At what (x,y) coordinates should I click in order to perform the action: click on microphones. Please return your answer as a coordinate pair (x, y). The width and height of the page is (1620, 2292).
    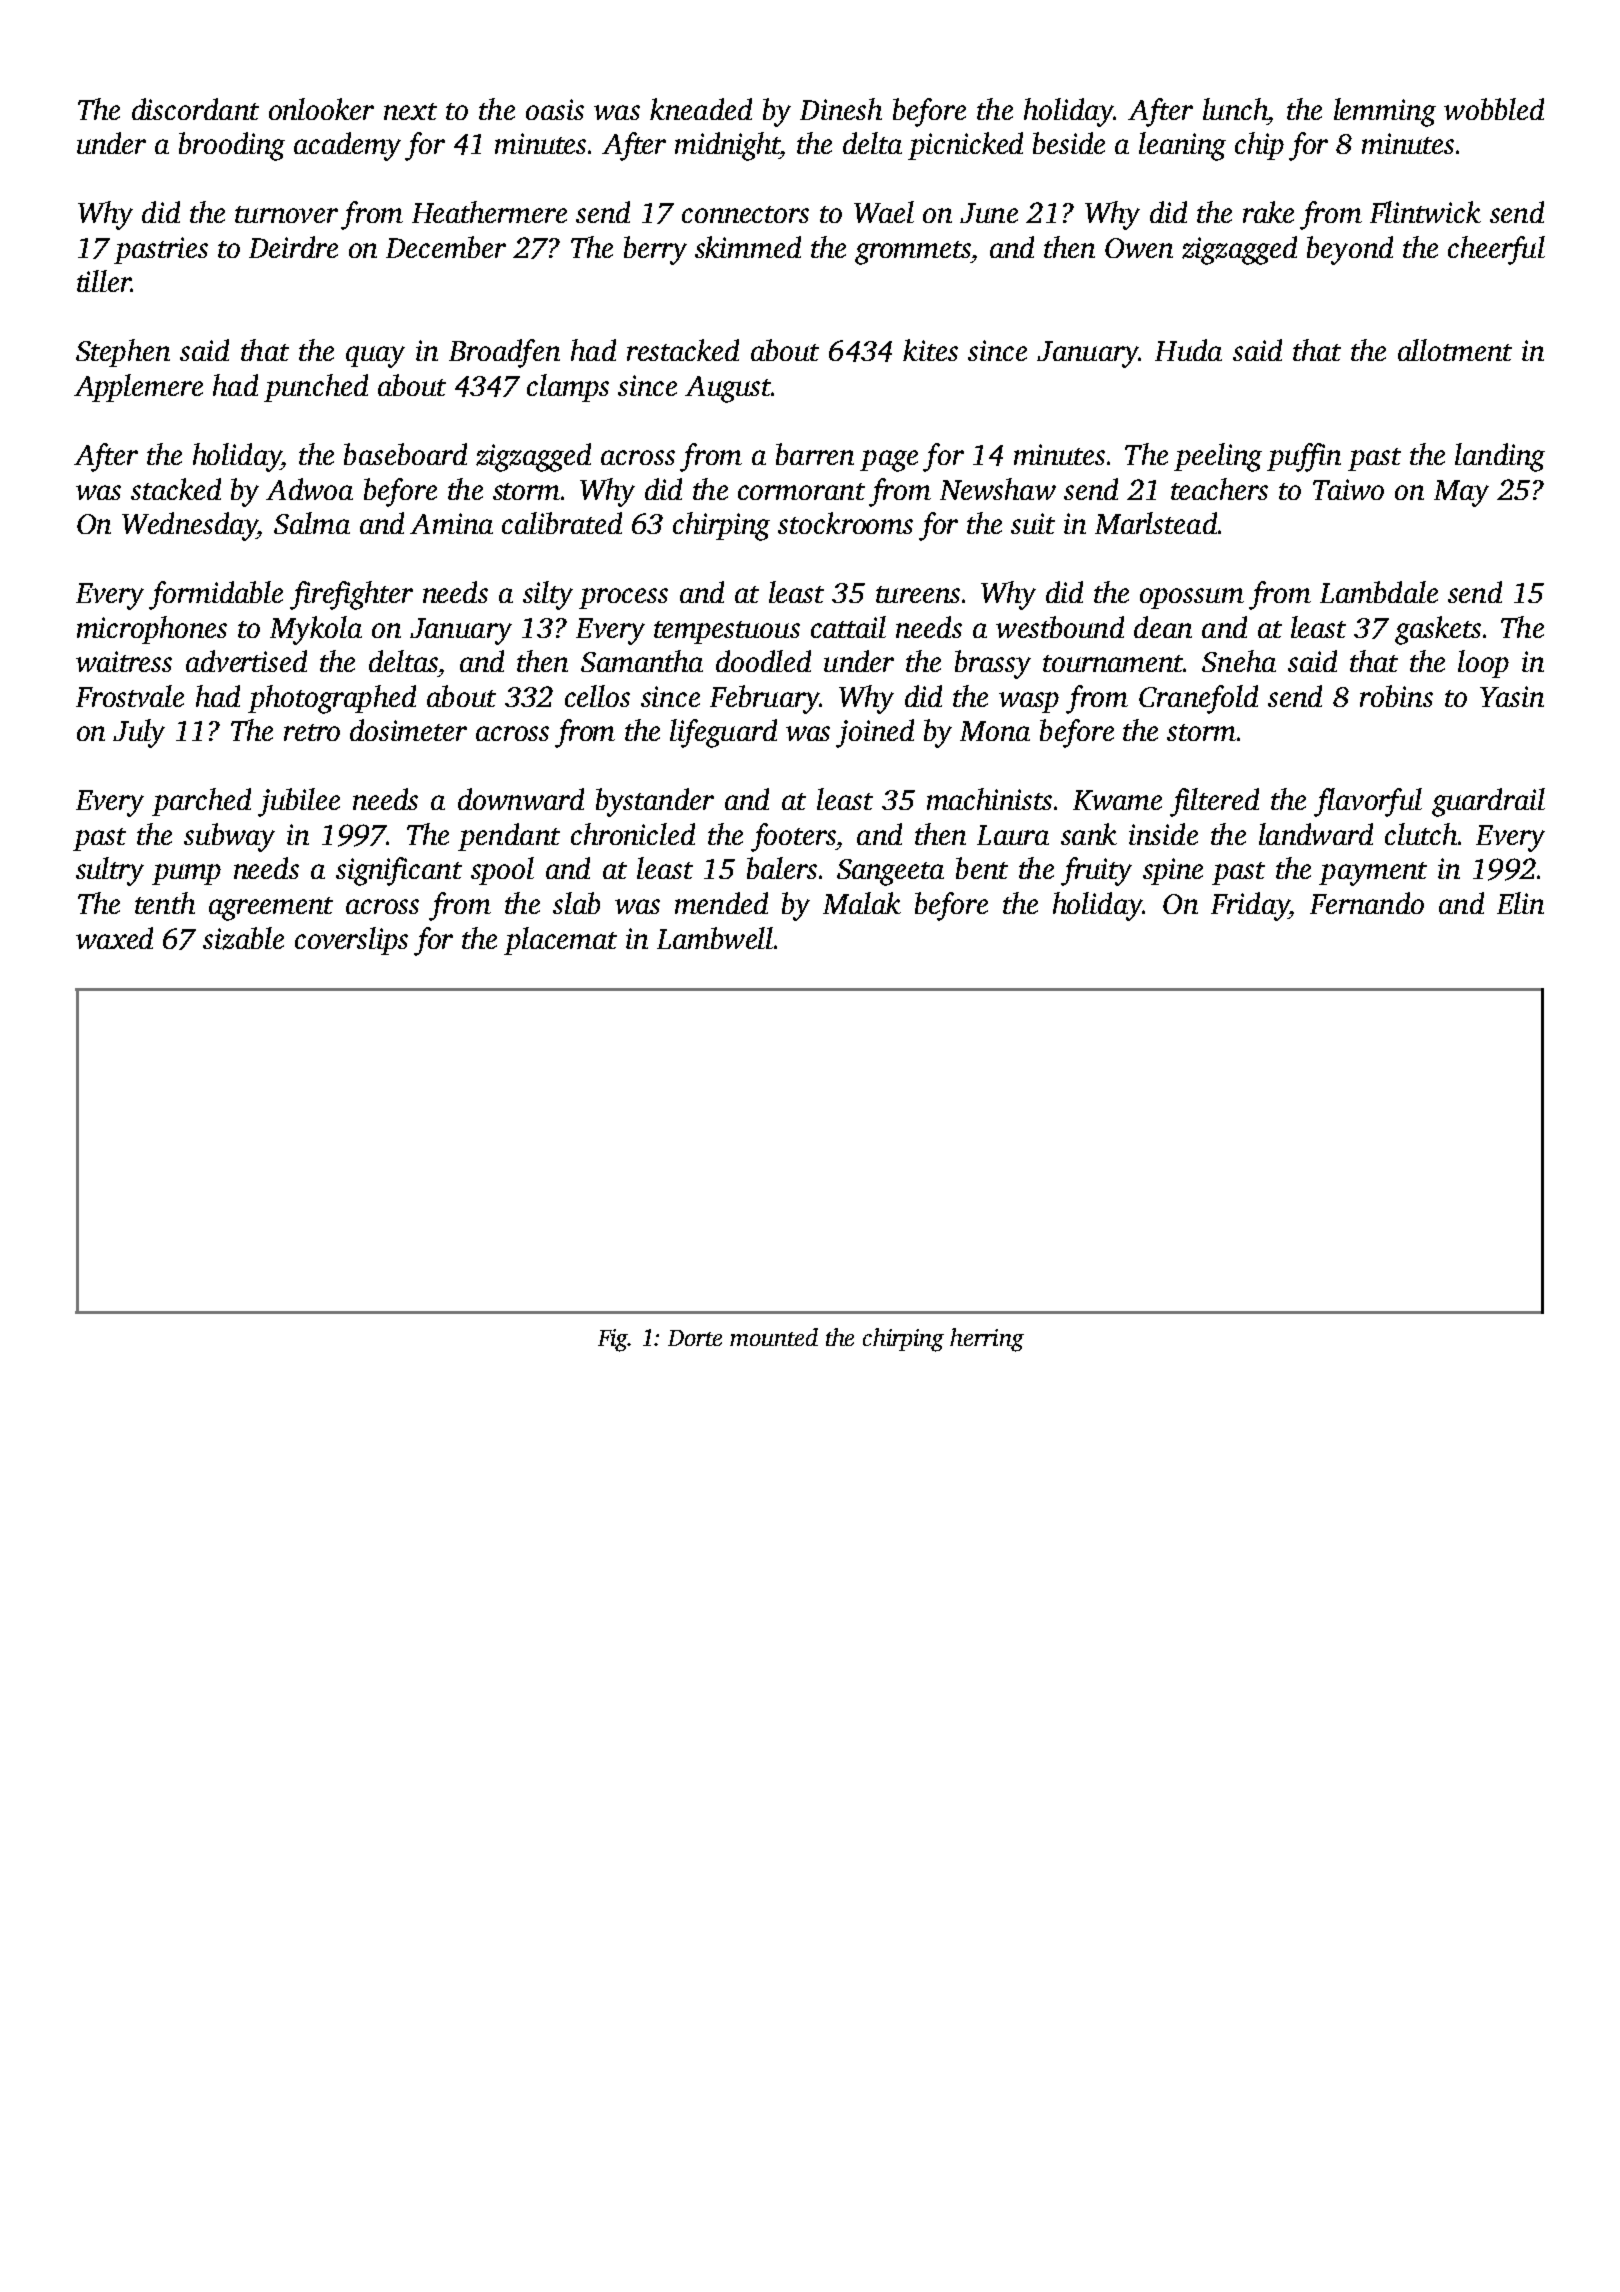
    Looking at the image, I should click on (152, 630).
